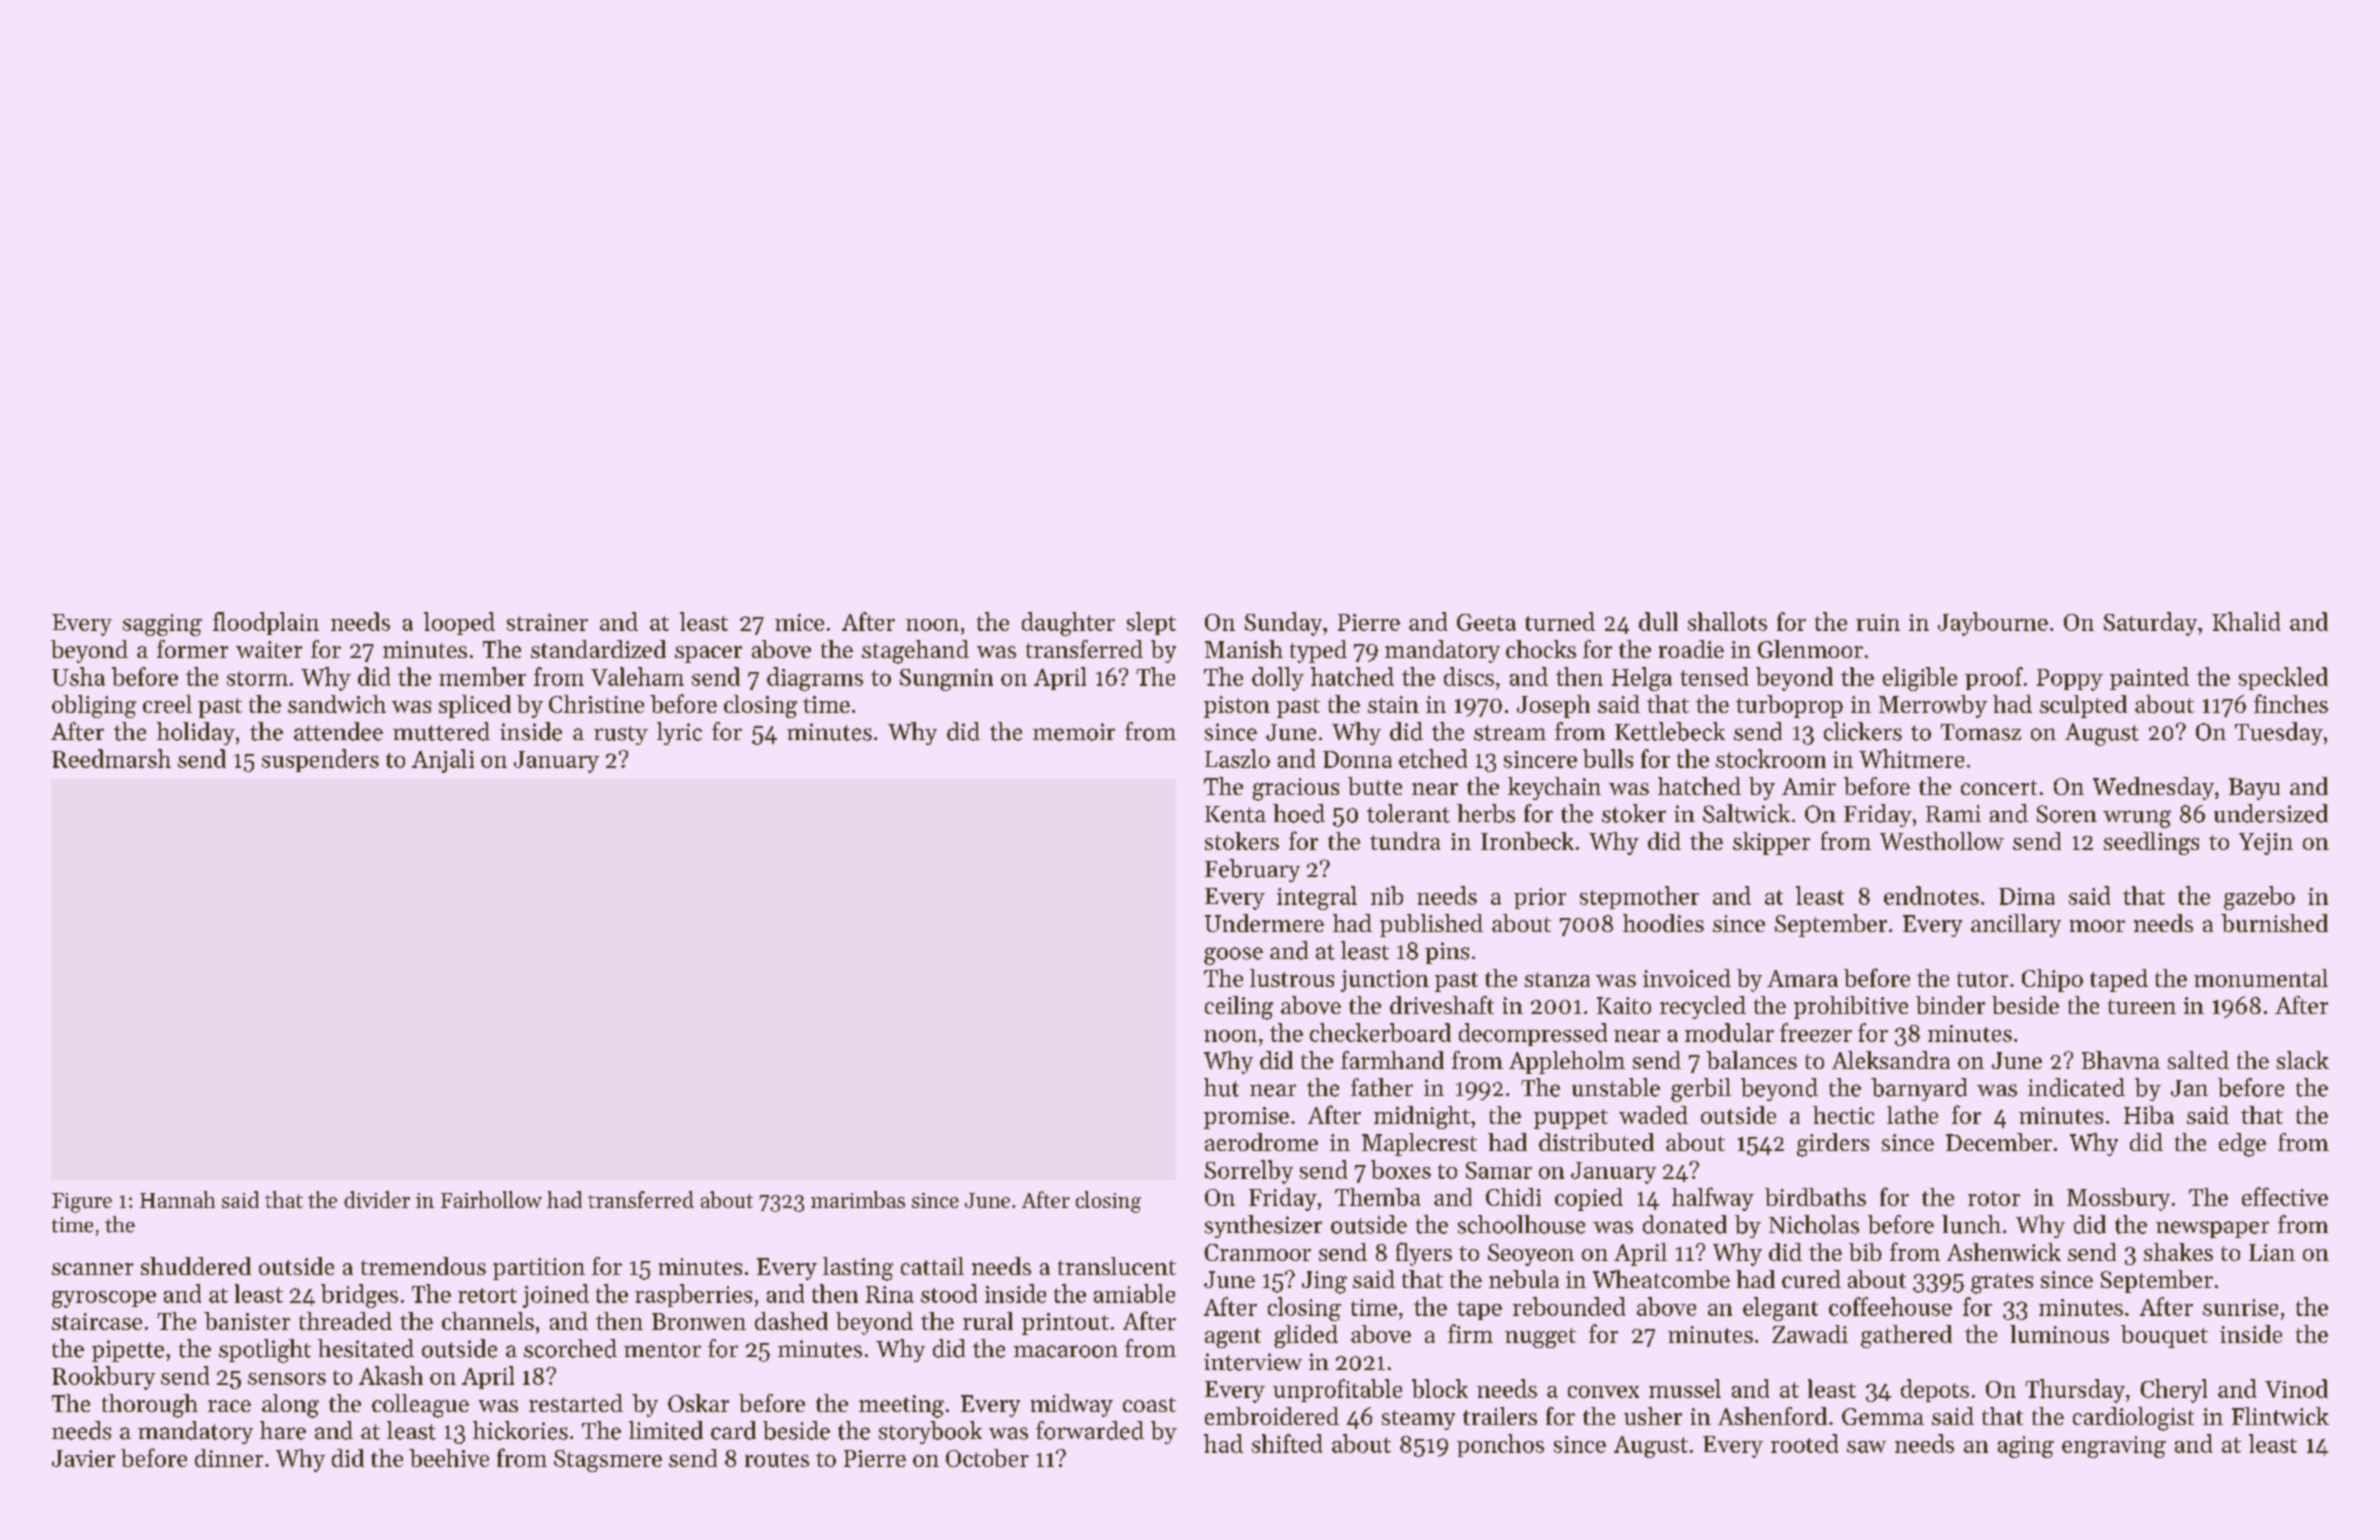 The image size is (2380, 1540). Describe the element at coordinates (1233, 956) in the document. I see `goose` at that location.
